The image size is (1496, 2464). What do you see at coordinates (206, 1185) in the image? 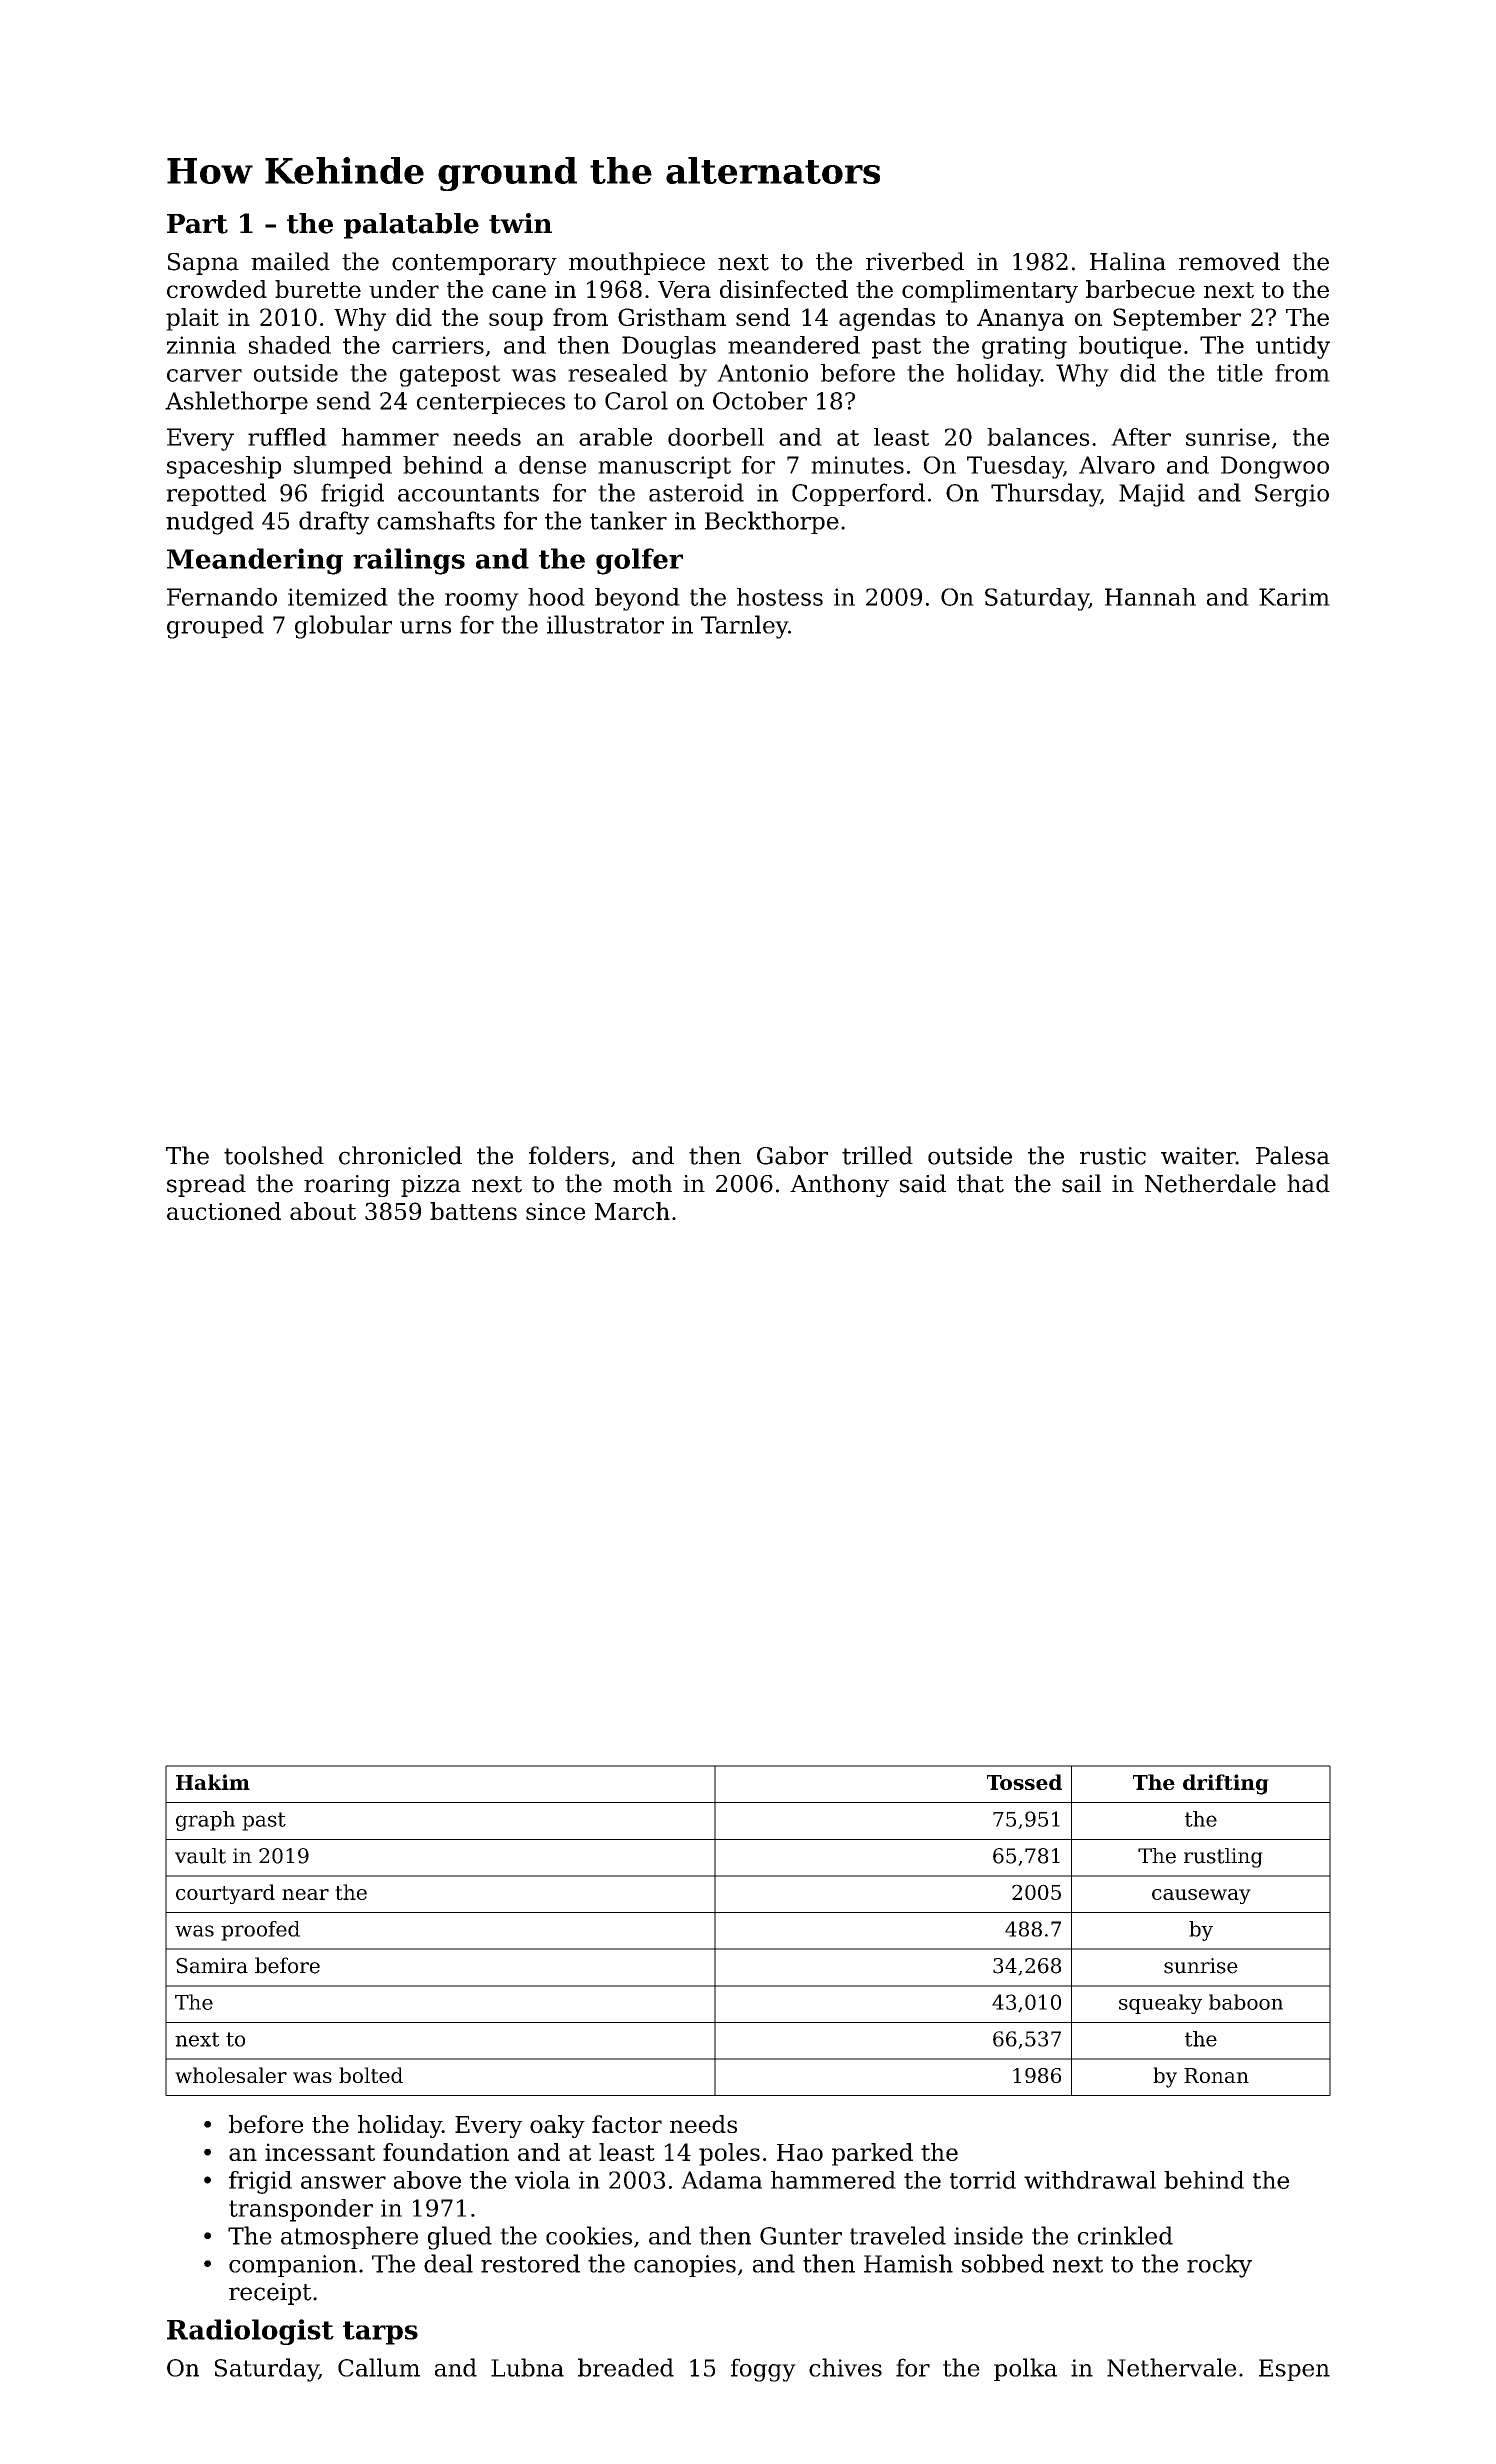
I see `spread` at bounding box center [206, 1185].
